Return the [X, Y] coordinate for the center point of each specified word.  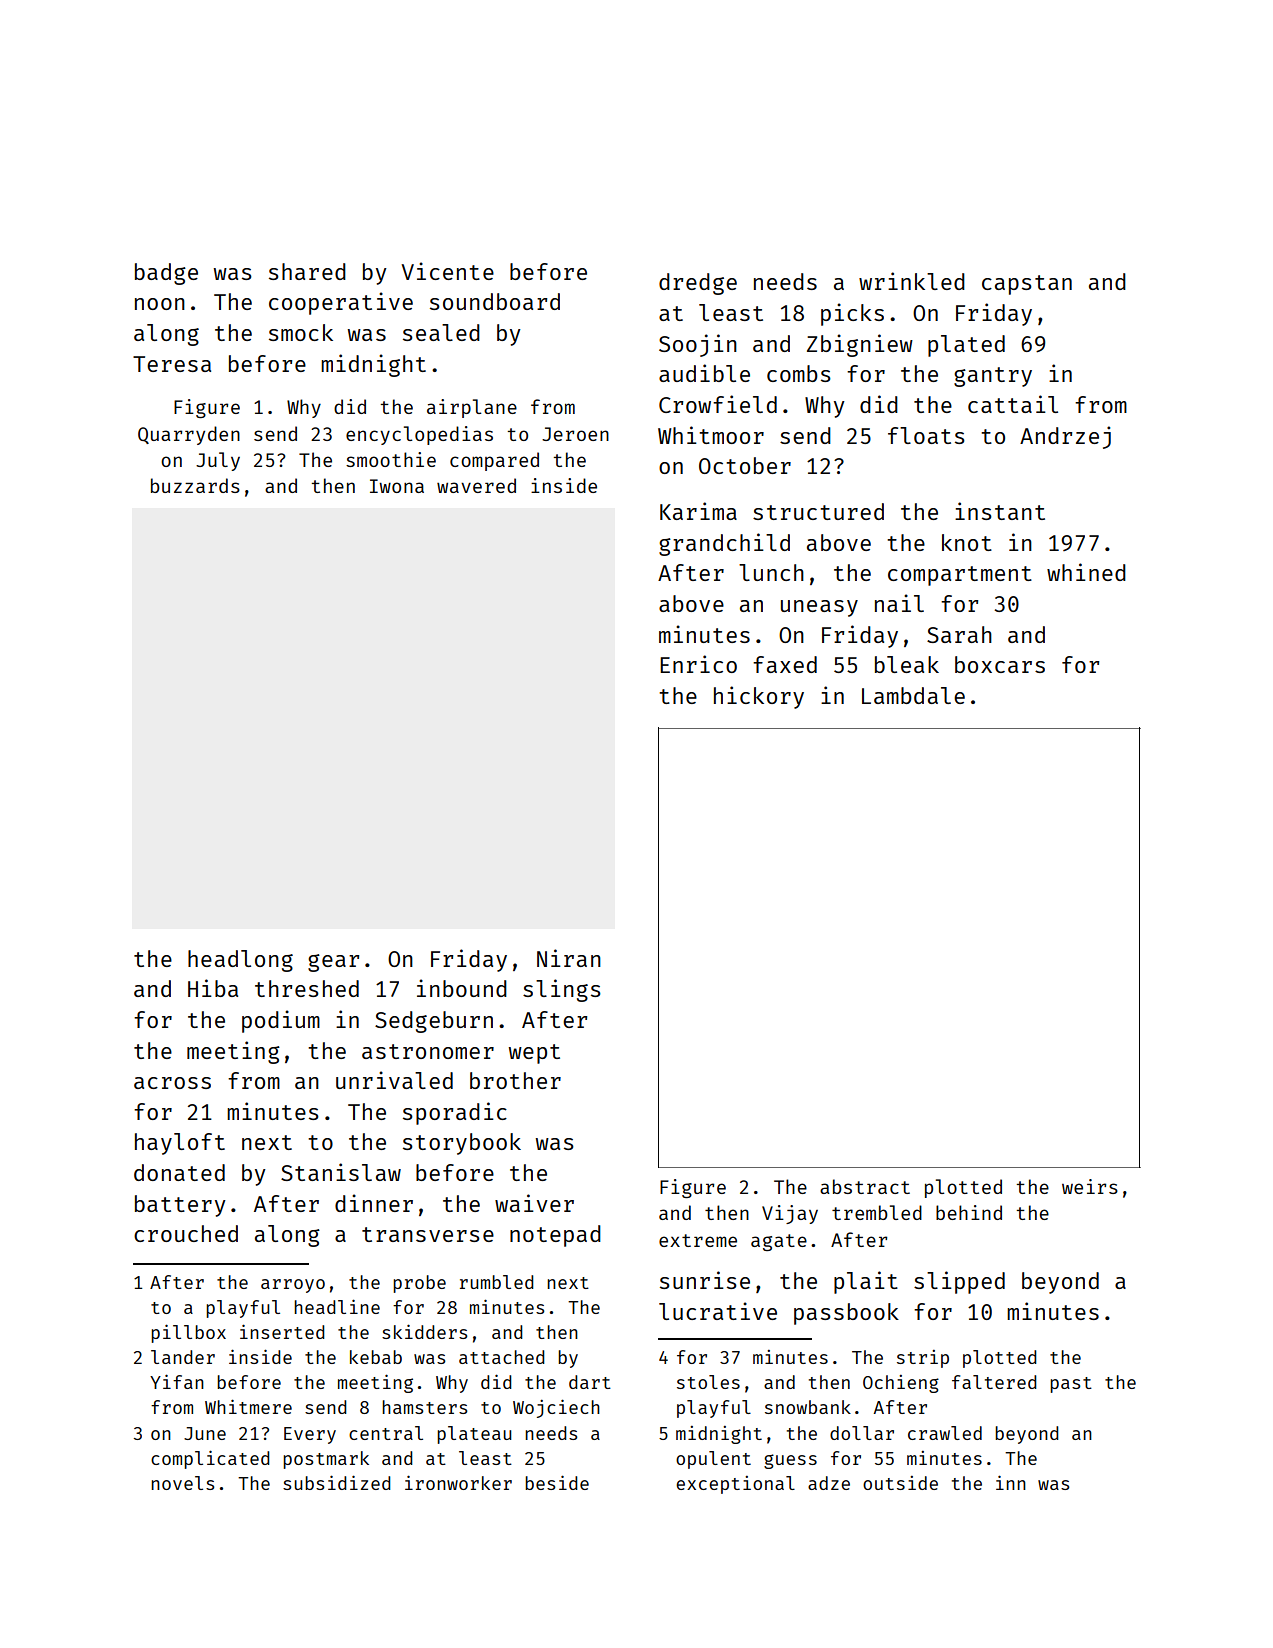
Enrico [698, 664]
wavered [476, 485]
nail [899, 603]
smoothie [391, 459]
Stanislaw [341, 1172]
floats [926, 435]
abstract [865, 1186]
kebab [376, 1357]
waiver [534, 1203]
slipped [959, 1282]
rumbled [496, 1282]
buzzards [195, 485]
